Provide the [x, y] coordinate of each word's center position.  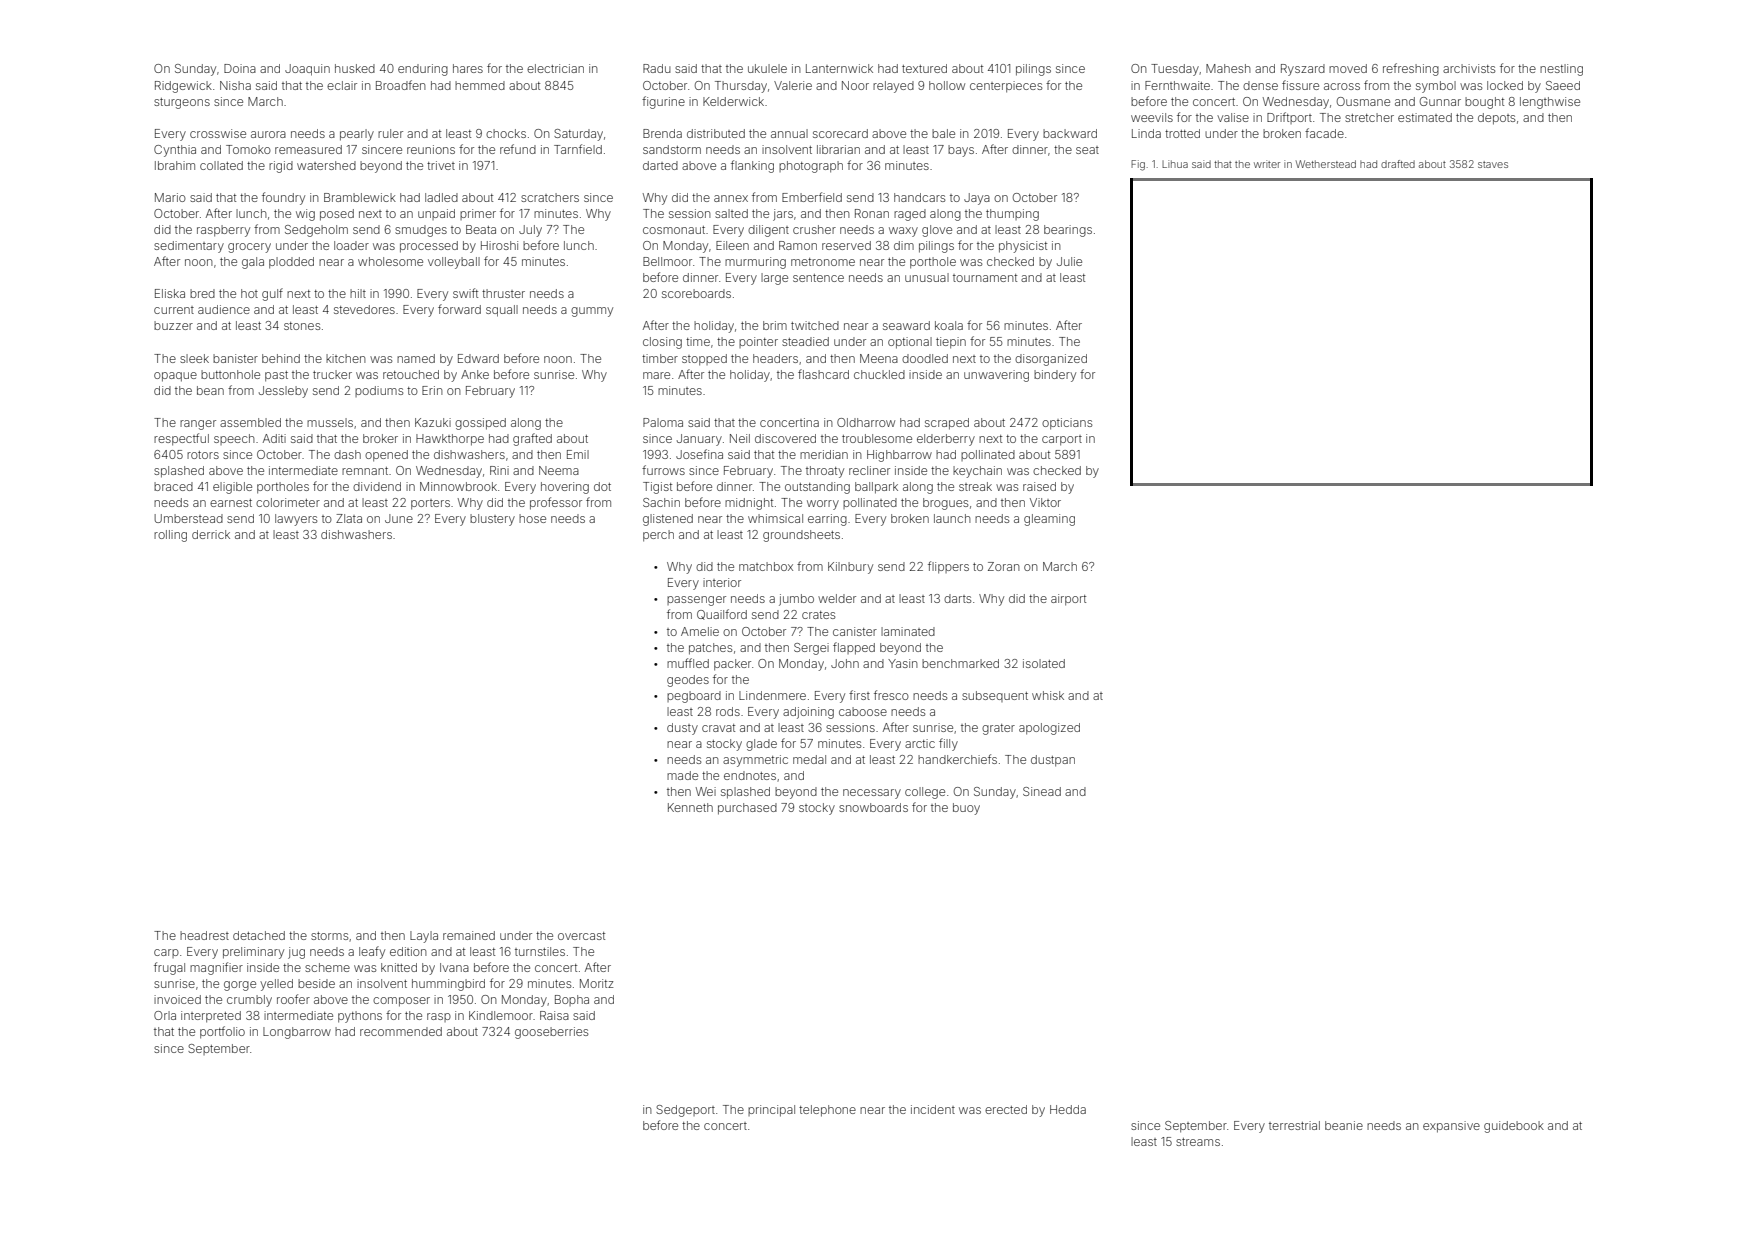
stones [302, 326]
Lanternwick [839, 68]
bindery [1055, 376]
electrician [555, 68]
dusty [682, 729]
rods [728, 711]
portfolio [222, 1032]
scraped [947, 424]
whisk [1048, 695]
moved [1348, 68]
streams [1198, 1142]
